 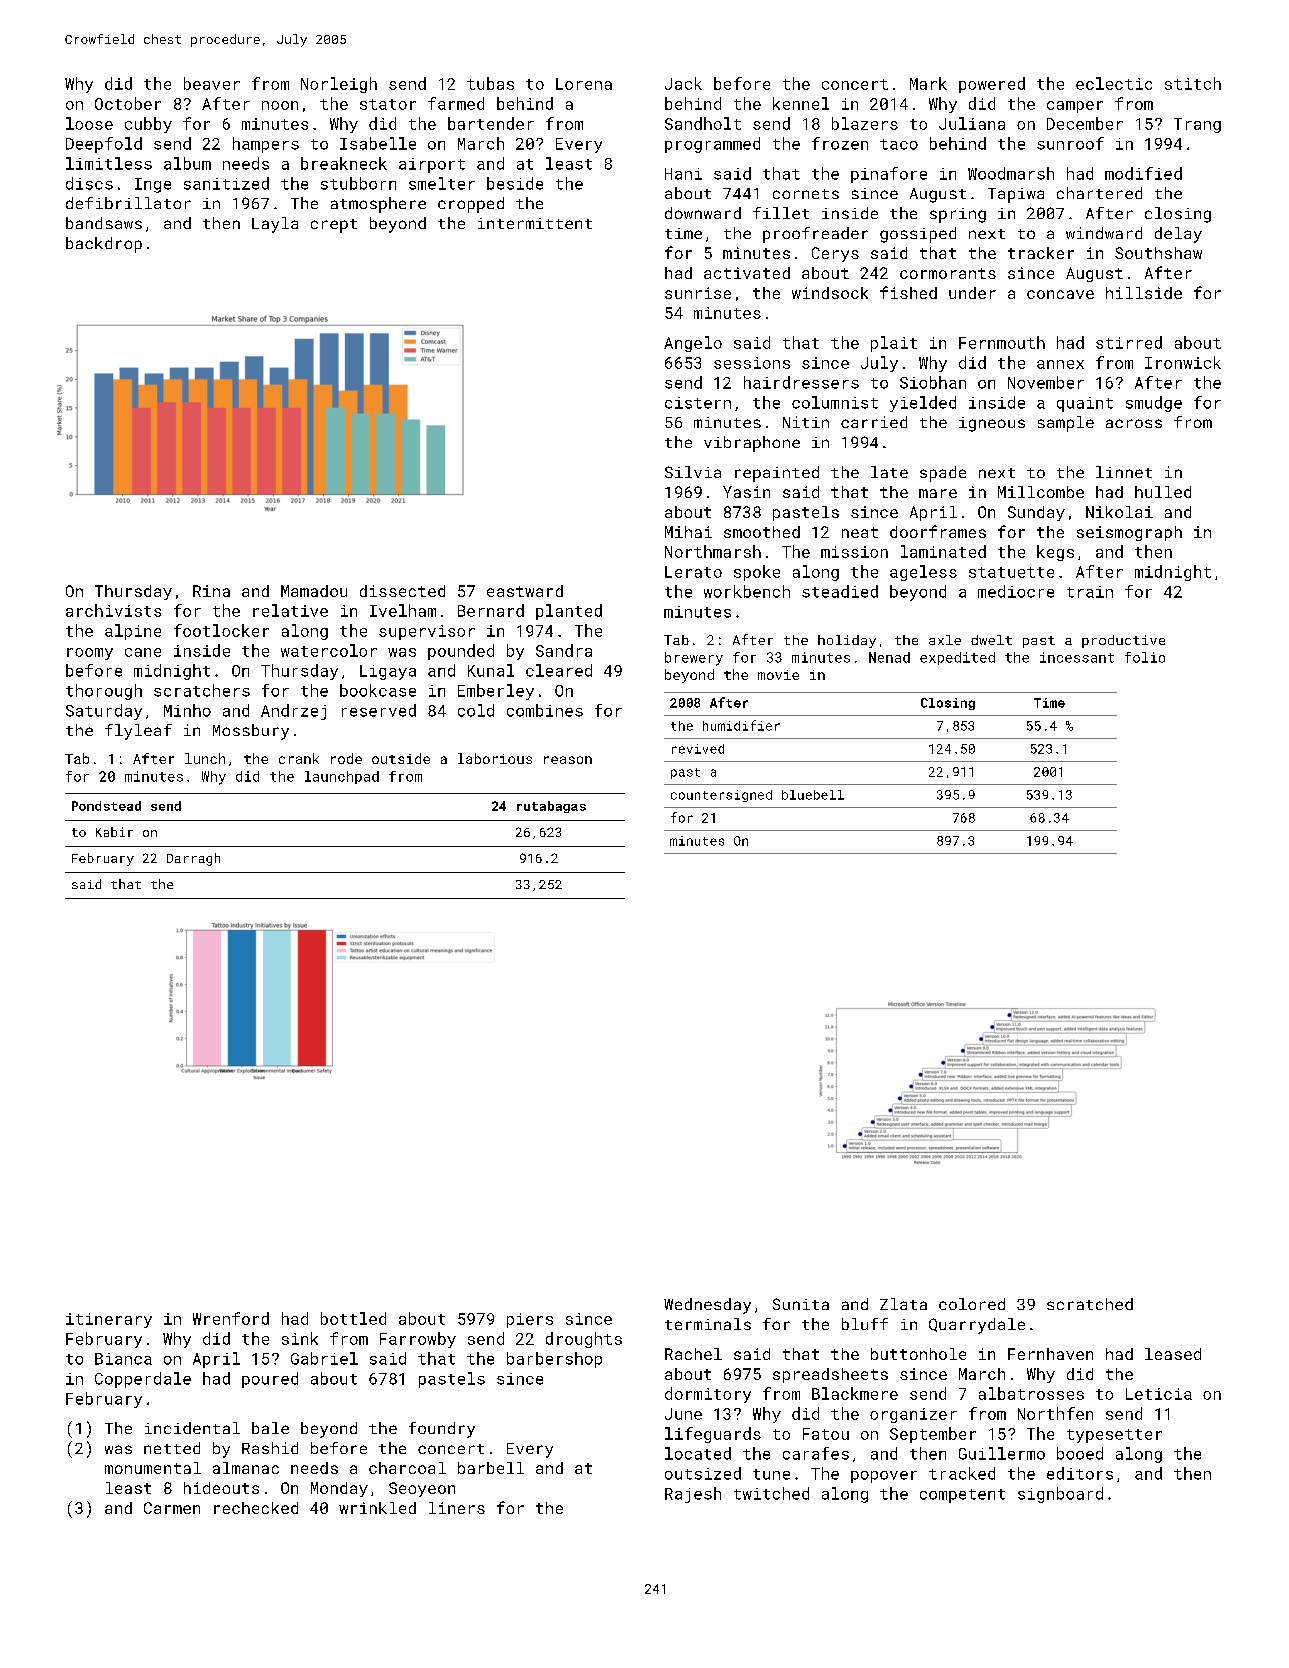 I want to click on Rina, so click(x=211, y=591).
